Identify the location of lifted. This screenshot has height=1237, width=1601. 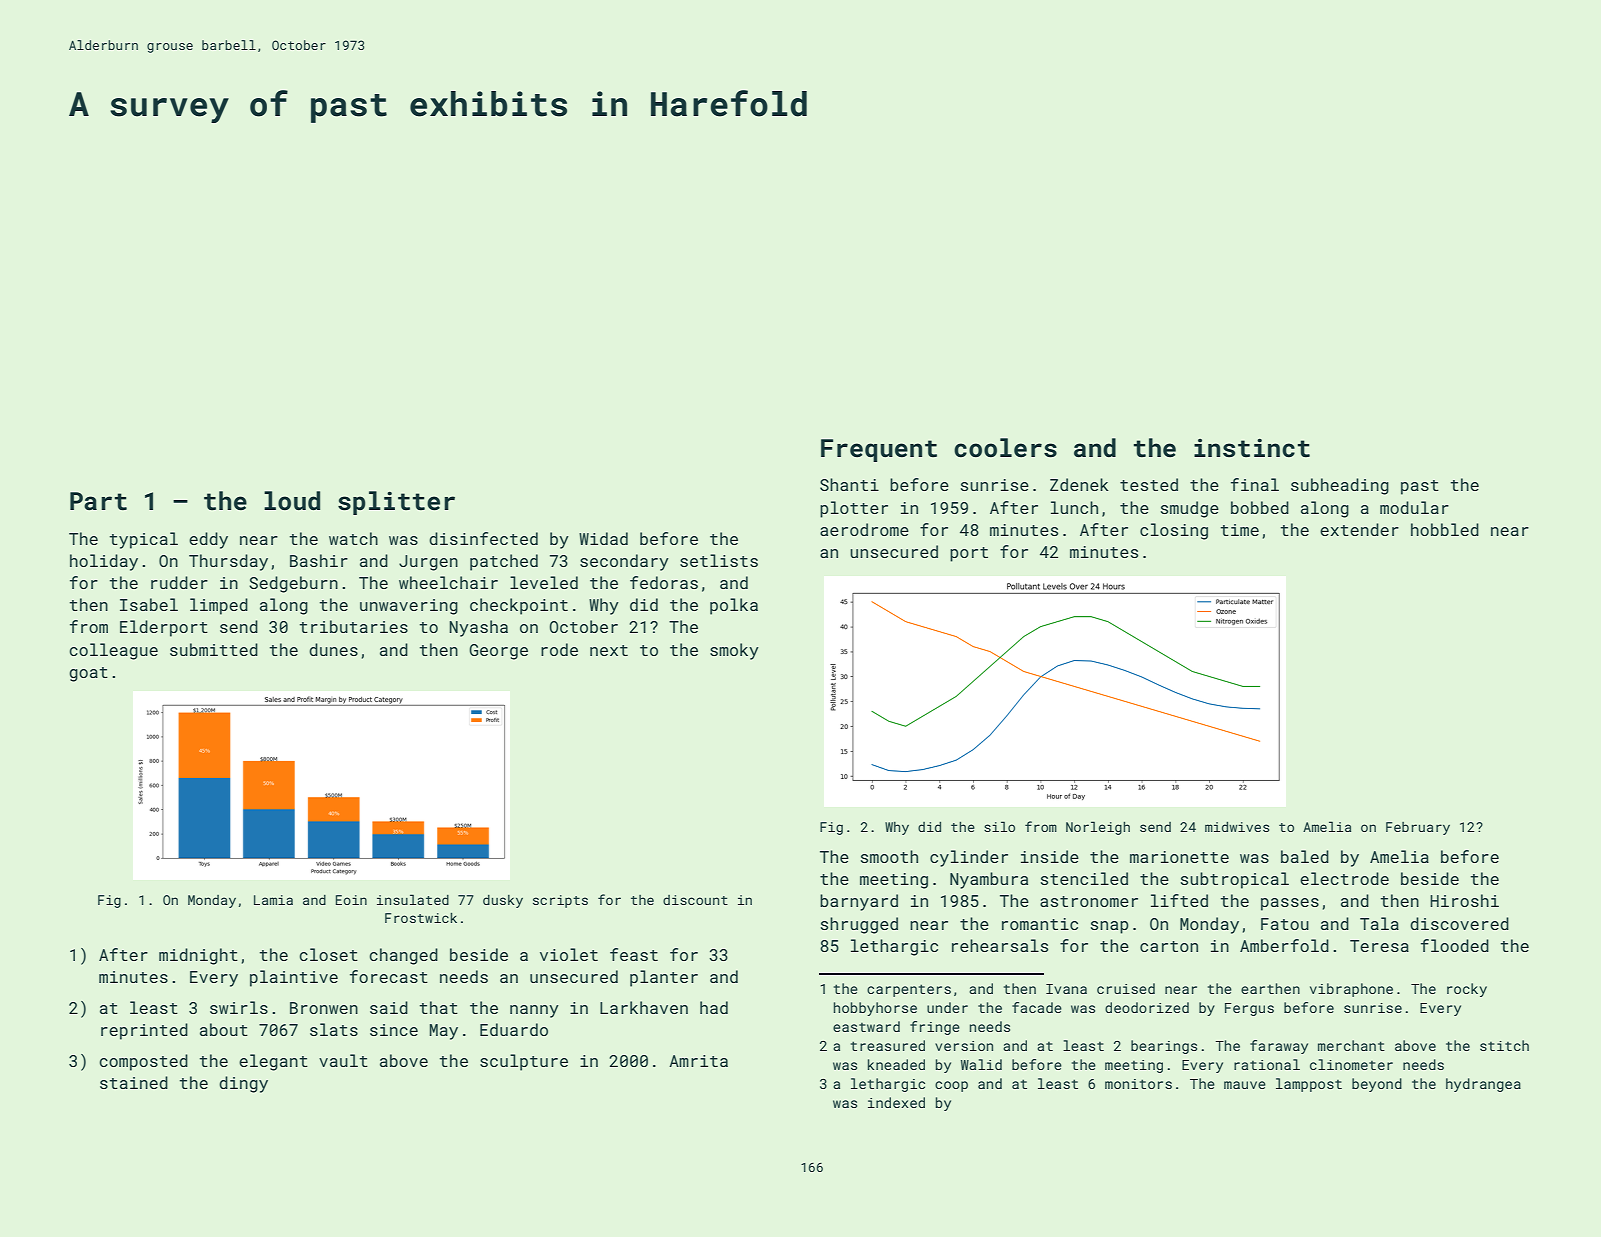
(1179, 900).
